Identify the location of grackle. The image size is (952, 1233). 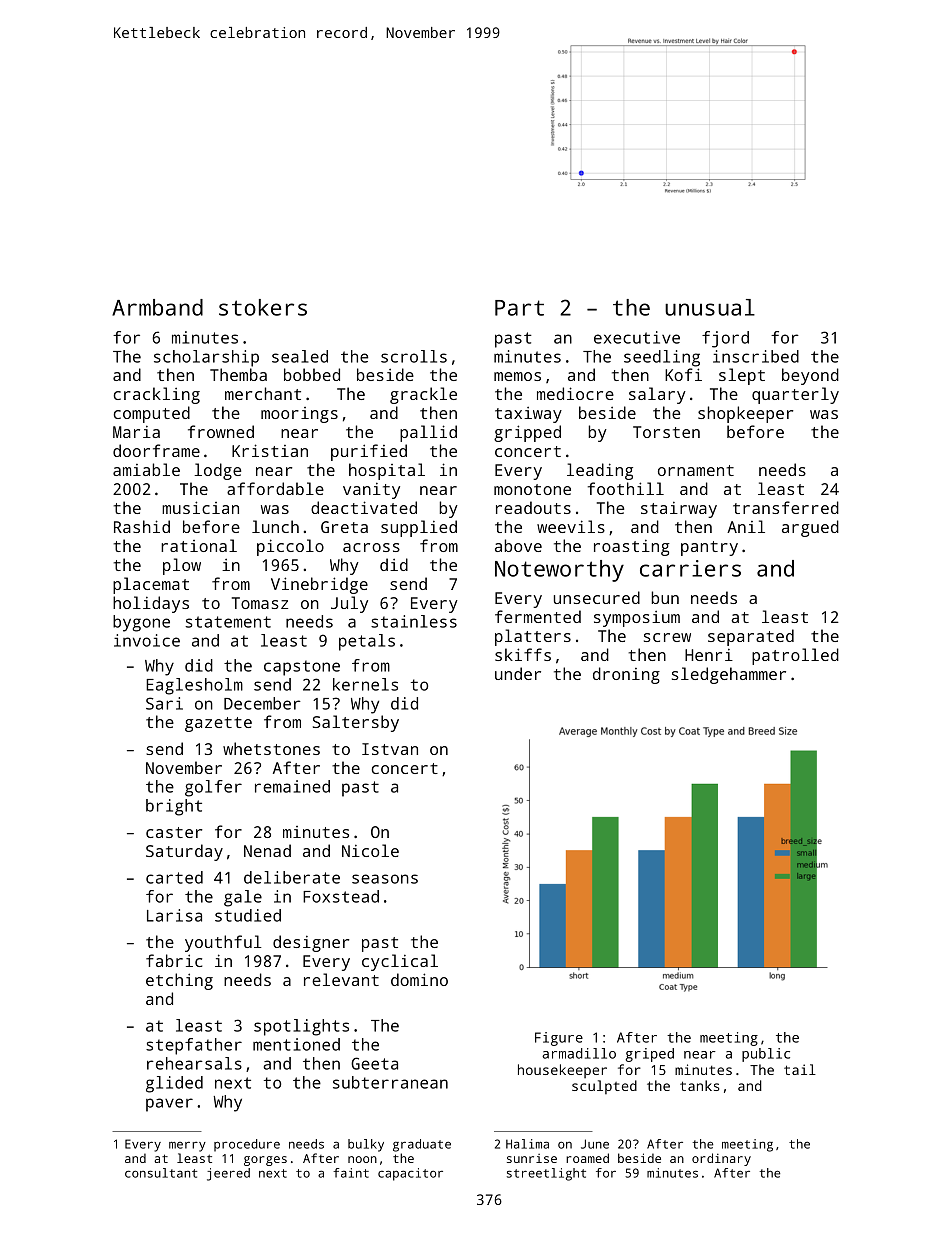
(423, 395).
